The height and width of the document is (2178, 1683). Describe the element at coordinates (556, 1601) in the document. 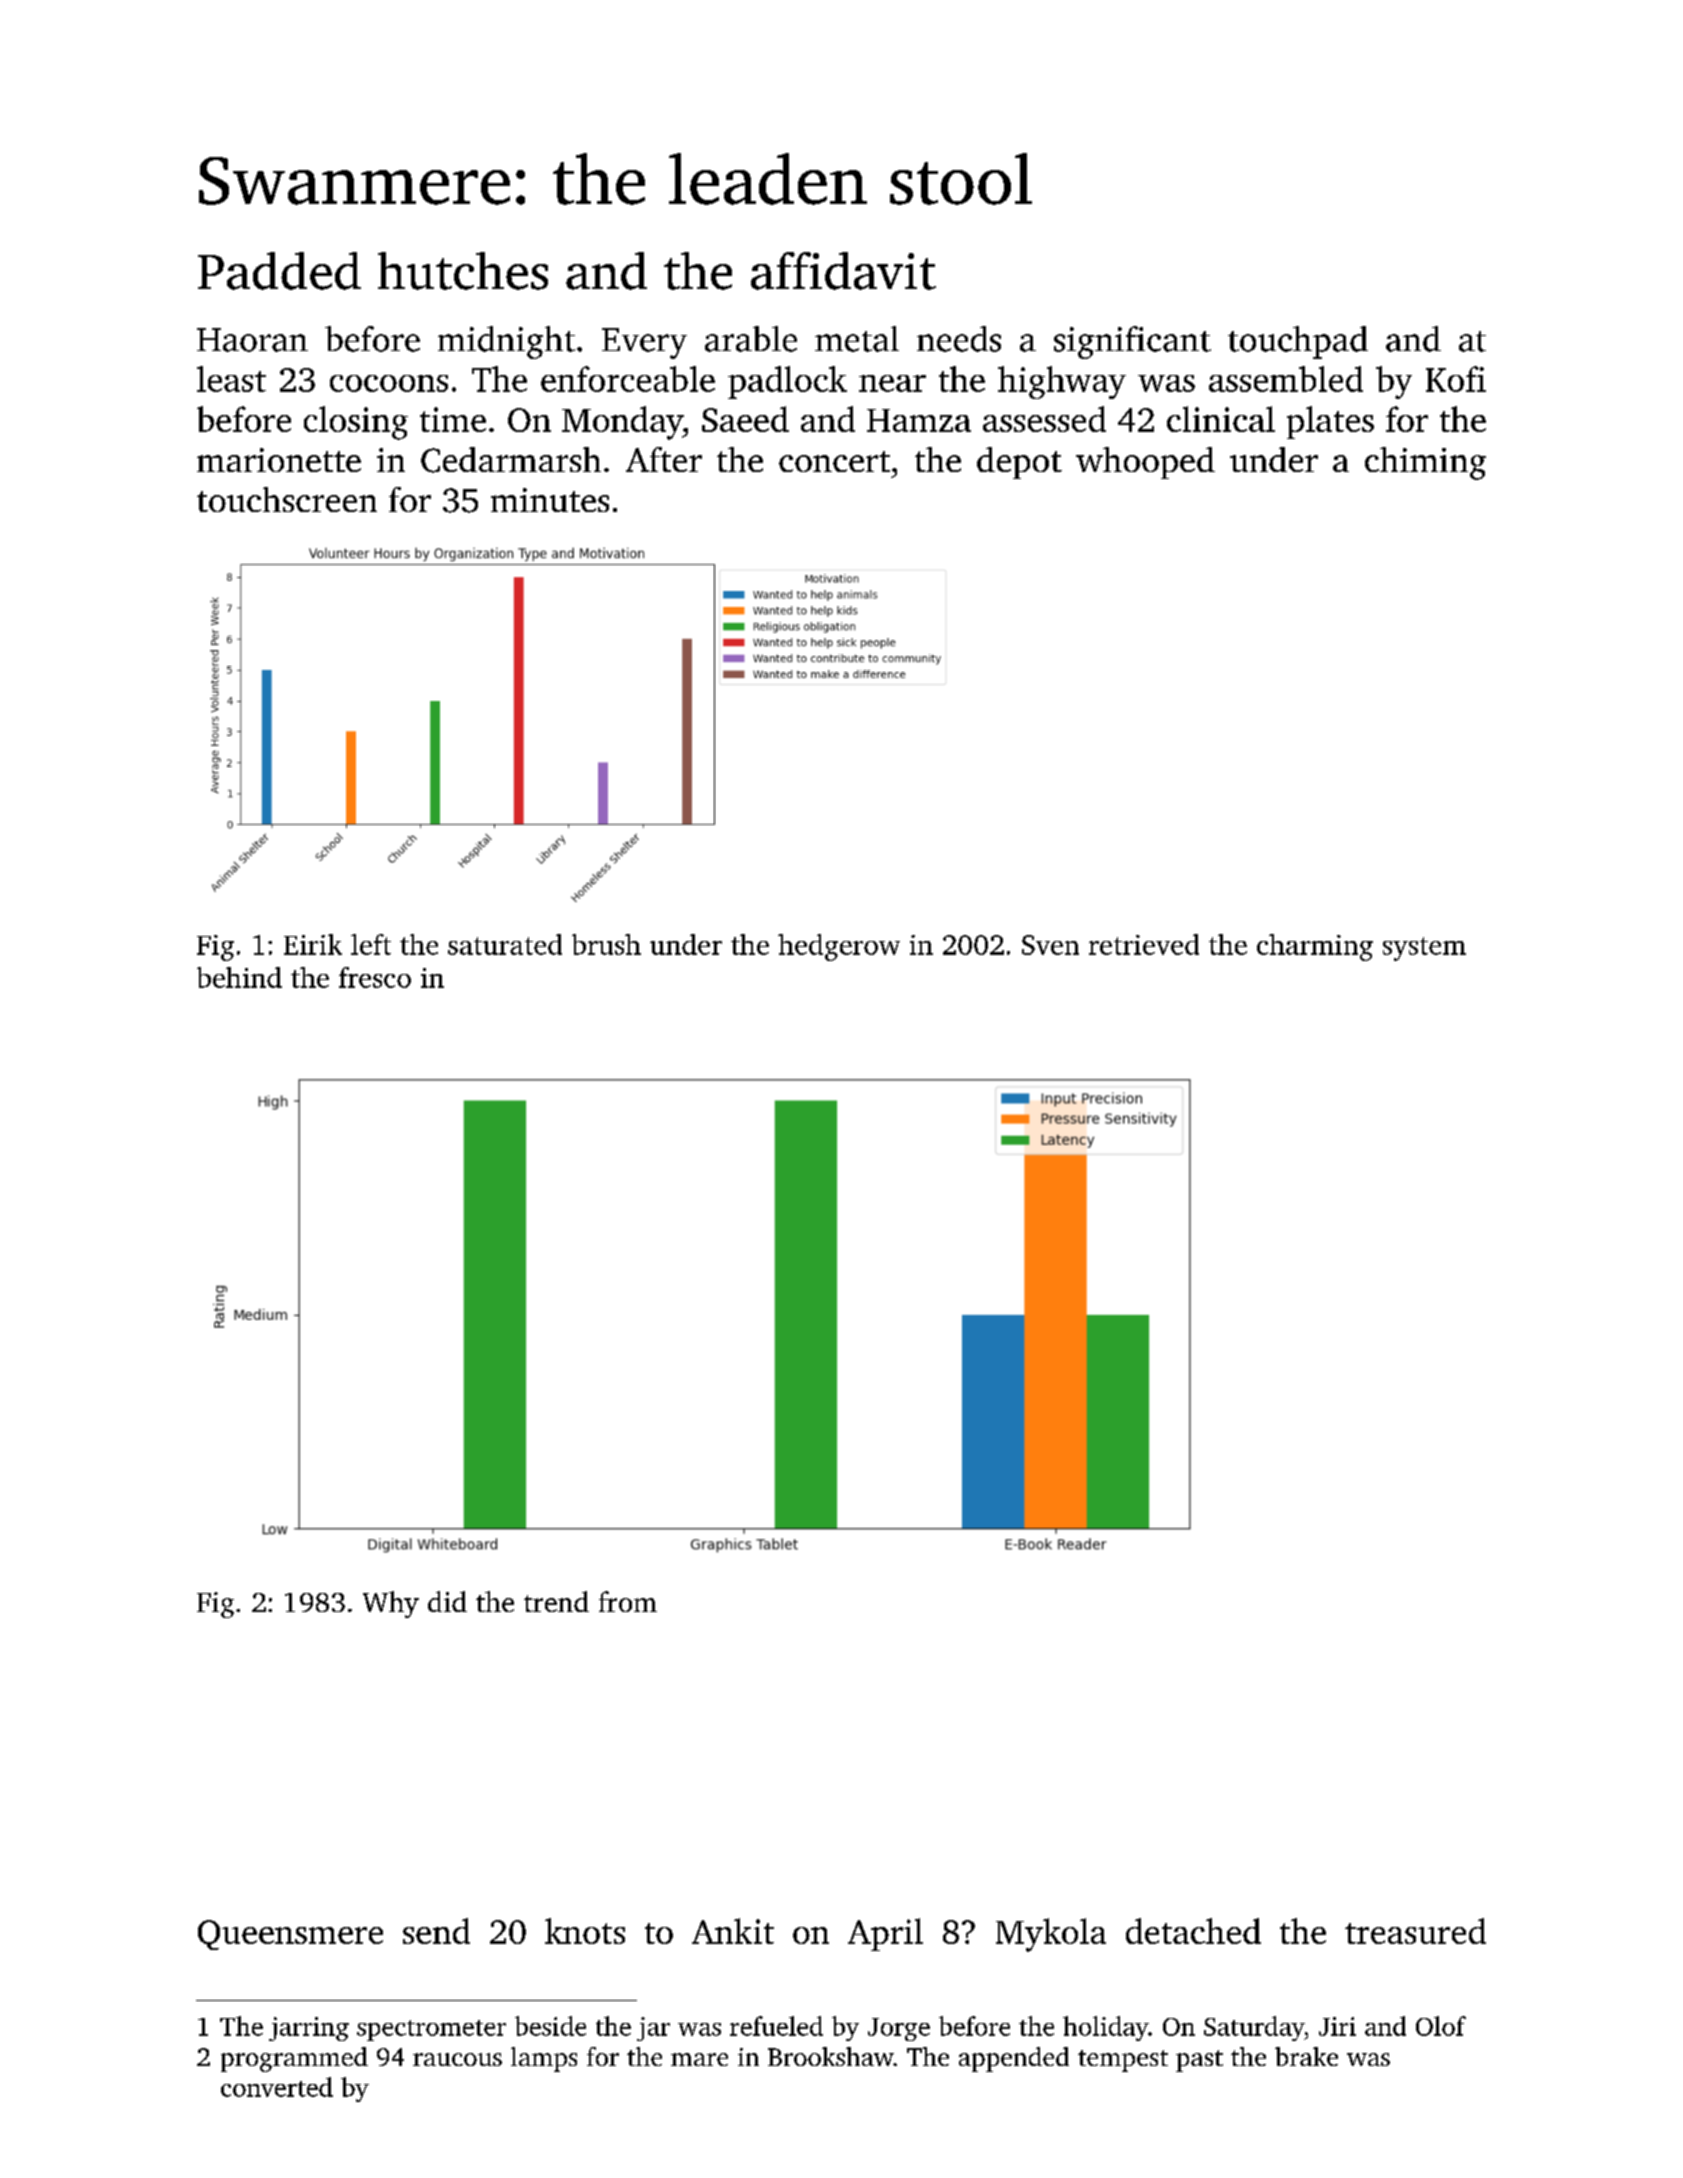

I see `trend` at that location.
